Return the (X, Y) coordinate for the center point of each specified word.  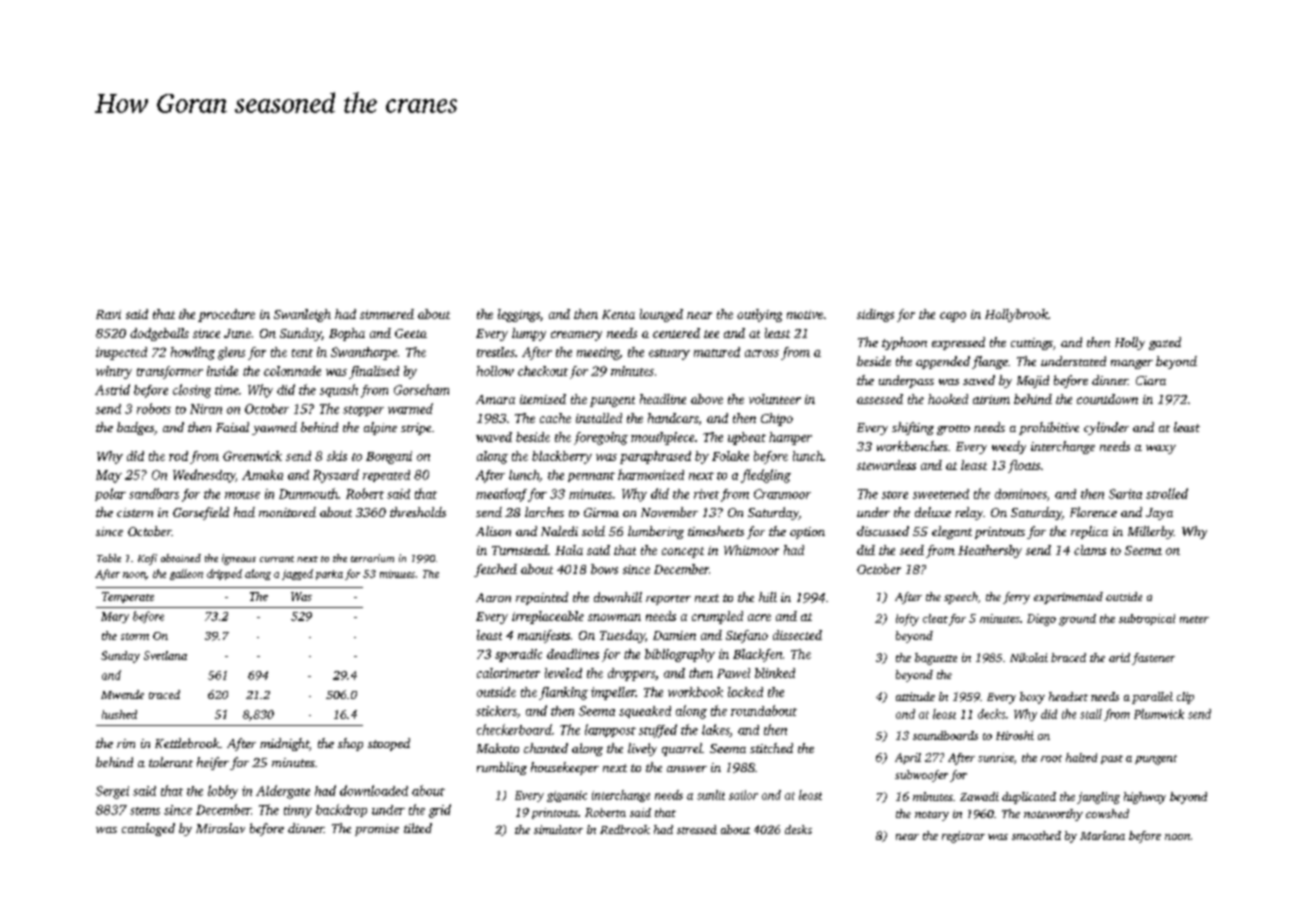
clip (1185, 698)
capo (953, 317)
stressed (697, 829)
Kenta (618, 314)
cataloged (148, 829)
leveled (563, 673)
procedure (226, 315)
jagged (297, 574)
